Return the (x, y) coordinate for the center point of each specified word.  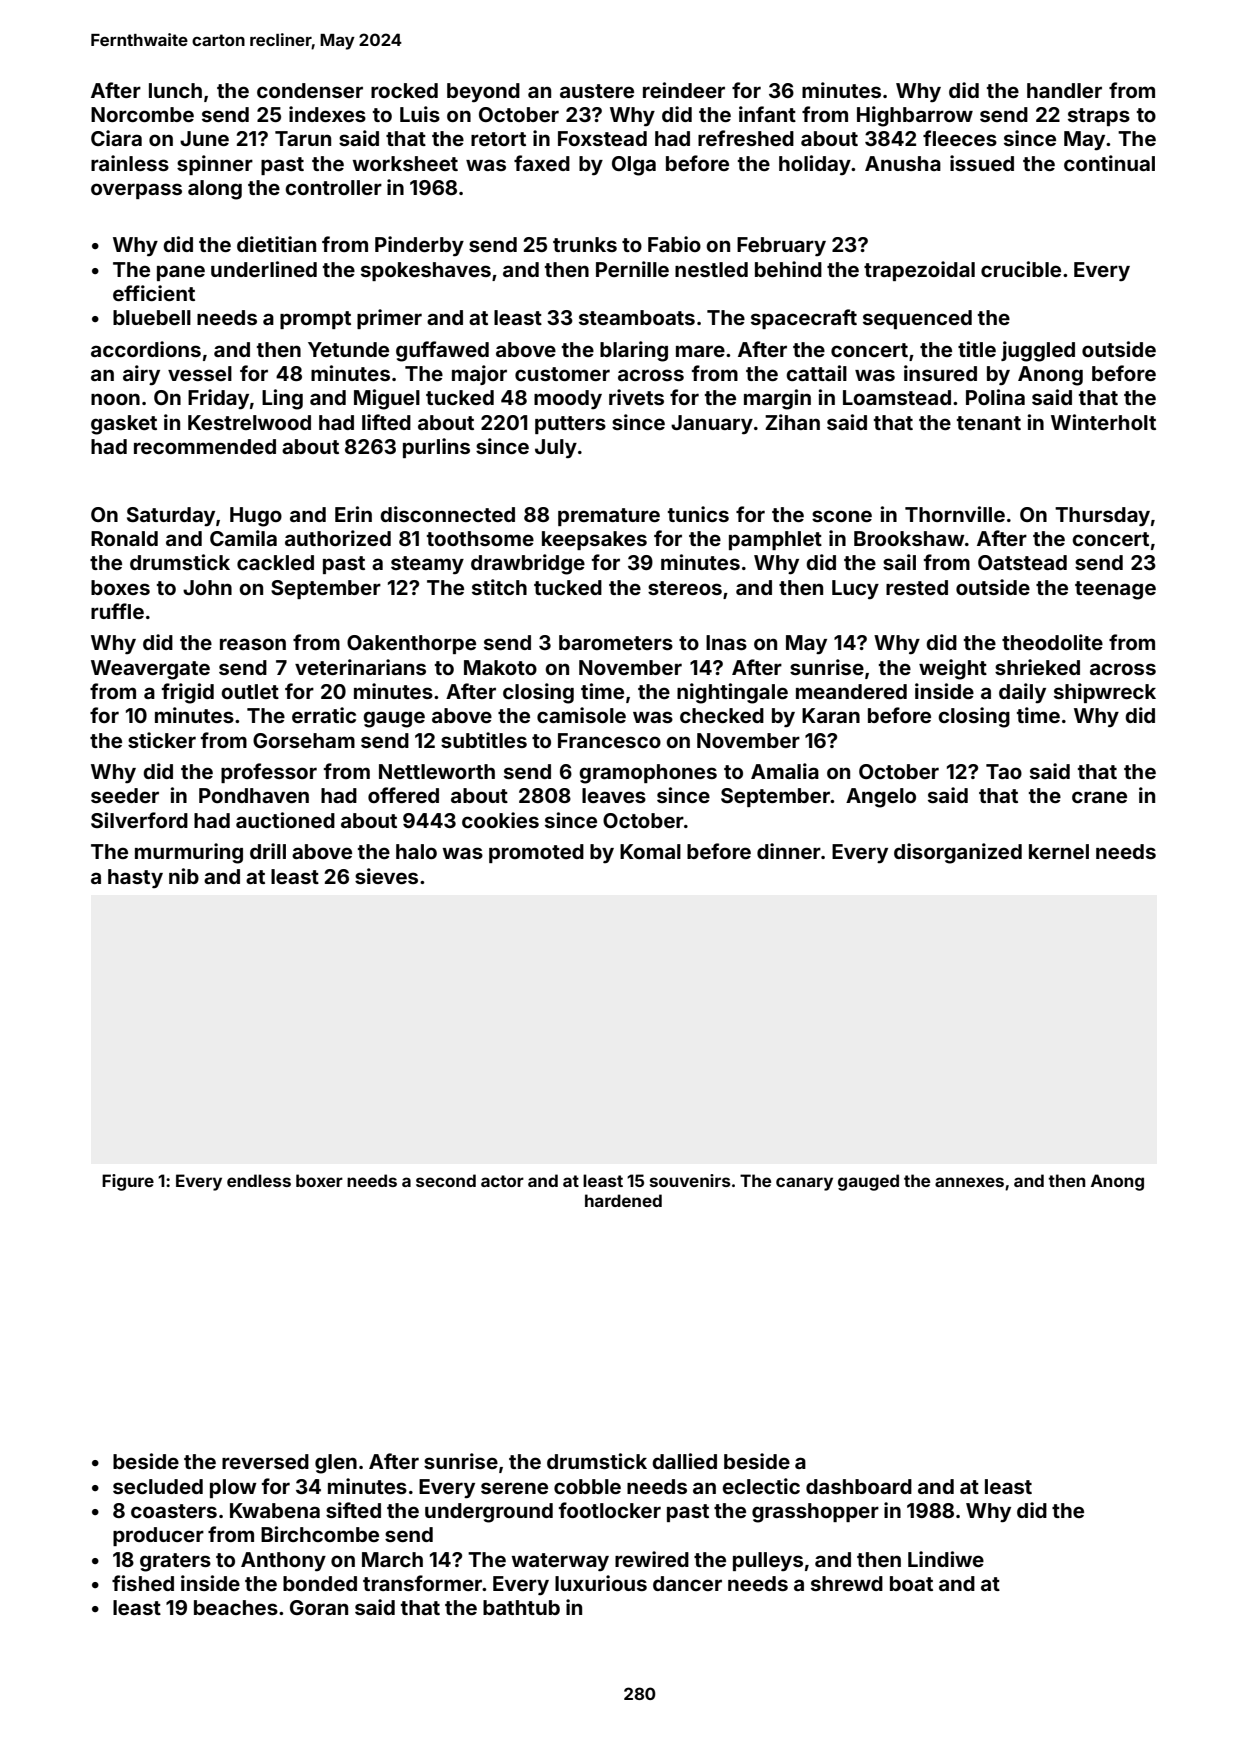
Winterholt (1103, 422)
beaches (236, 1607)
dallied (684, 1461)
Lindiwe (946, 1559)
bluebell (152, 317)
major (479, 375)
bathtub (521, 1607)
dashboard (859, 1486)
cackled (275, 562)
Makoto (500, 667)
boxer (319, 1180)
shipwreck (1105, 693)
